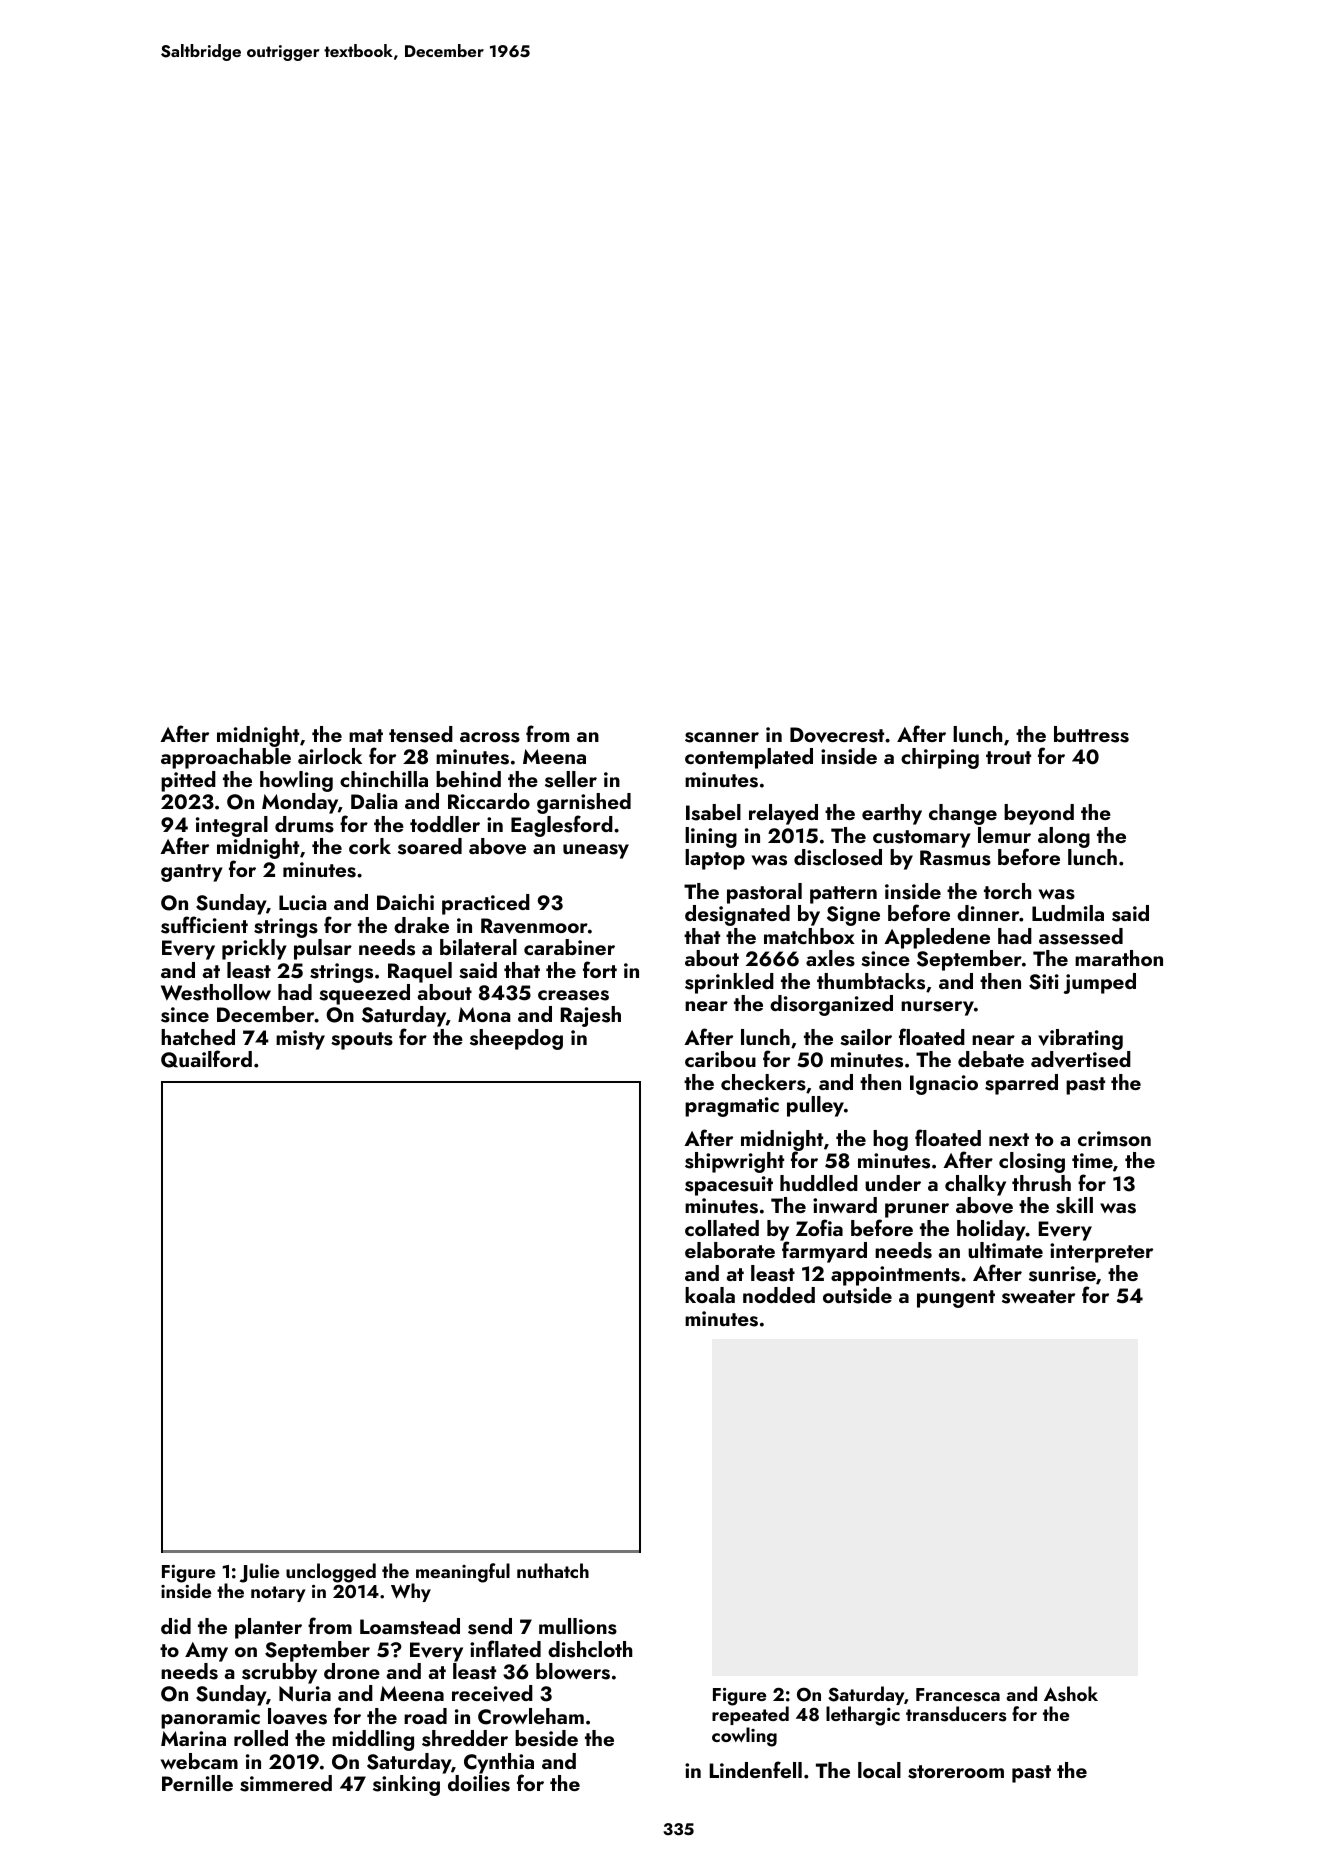 This image has height=1875, width=1326. I want to click on advertised, so click(1081, 1059).
